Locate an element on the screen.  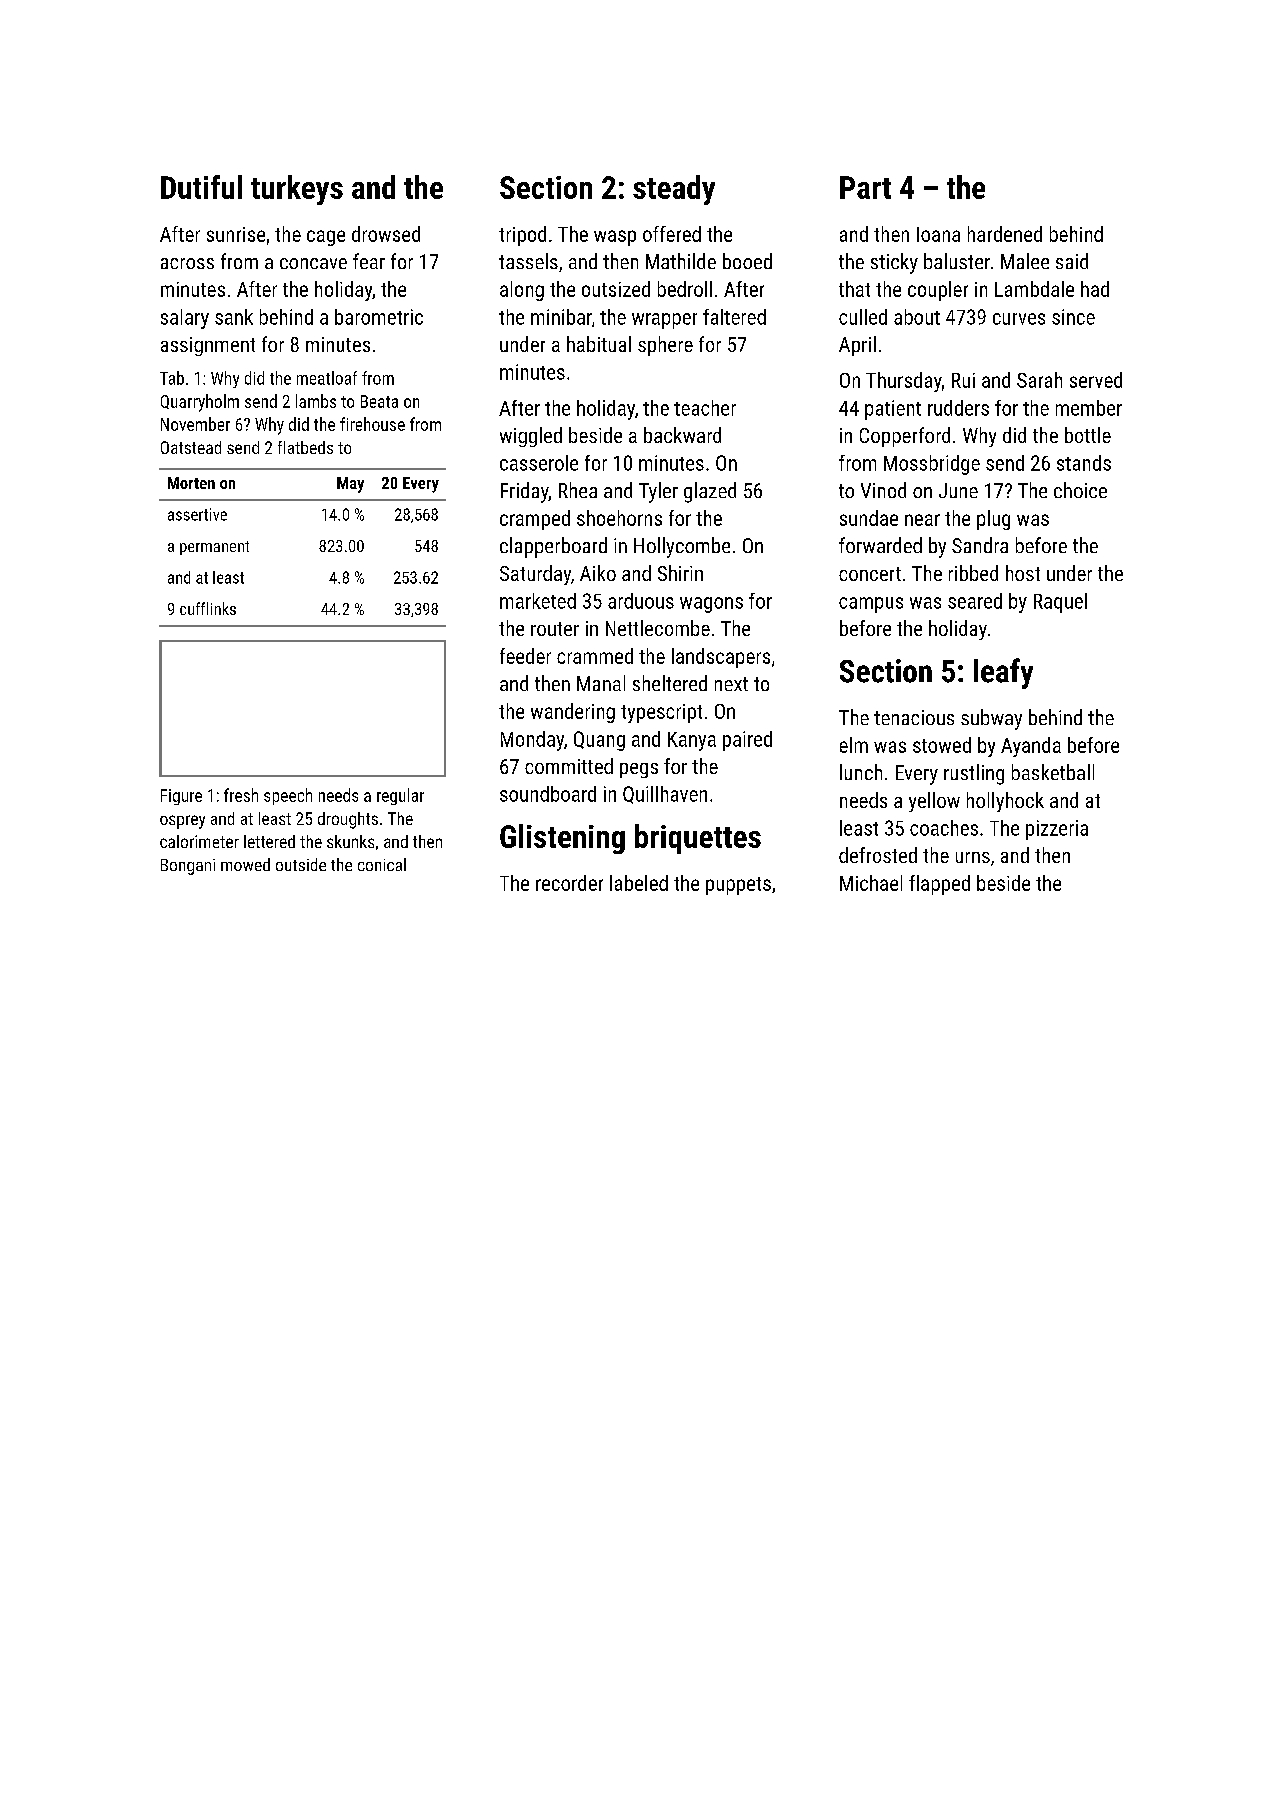
Rui is located at coordinates (963, 380).
